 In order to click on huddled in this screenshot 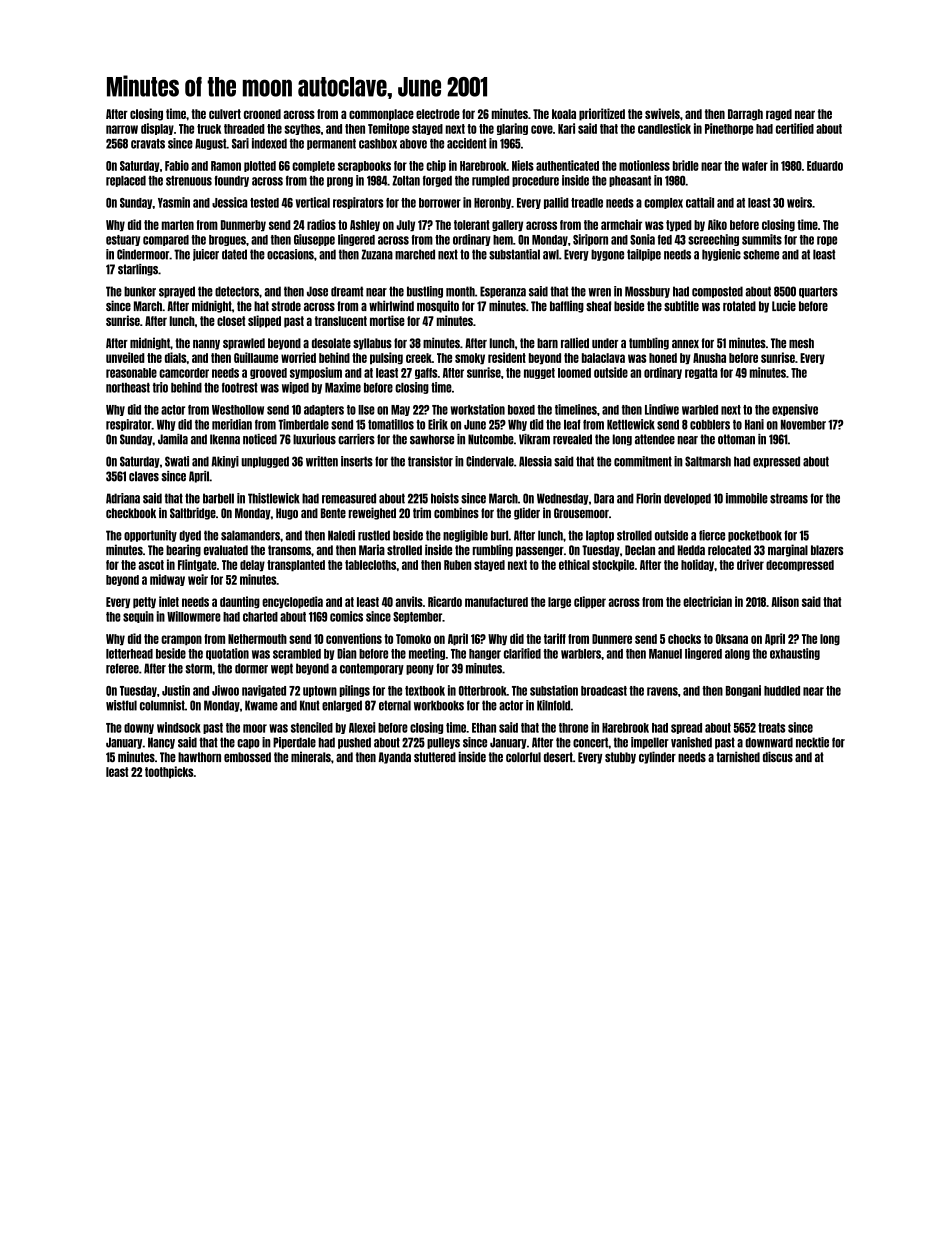, I will do `click(782, 691)`.
